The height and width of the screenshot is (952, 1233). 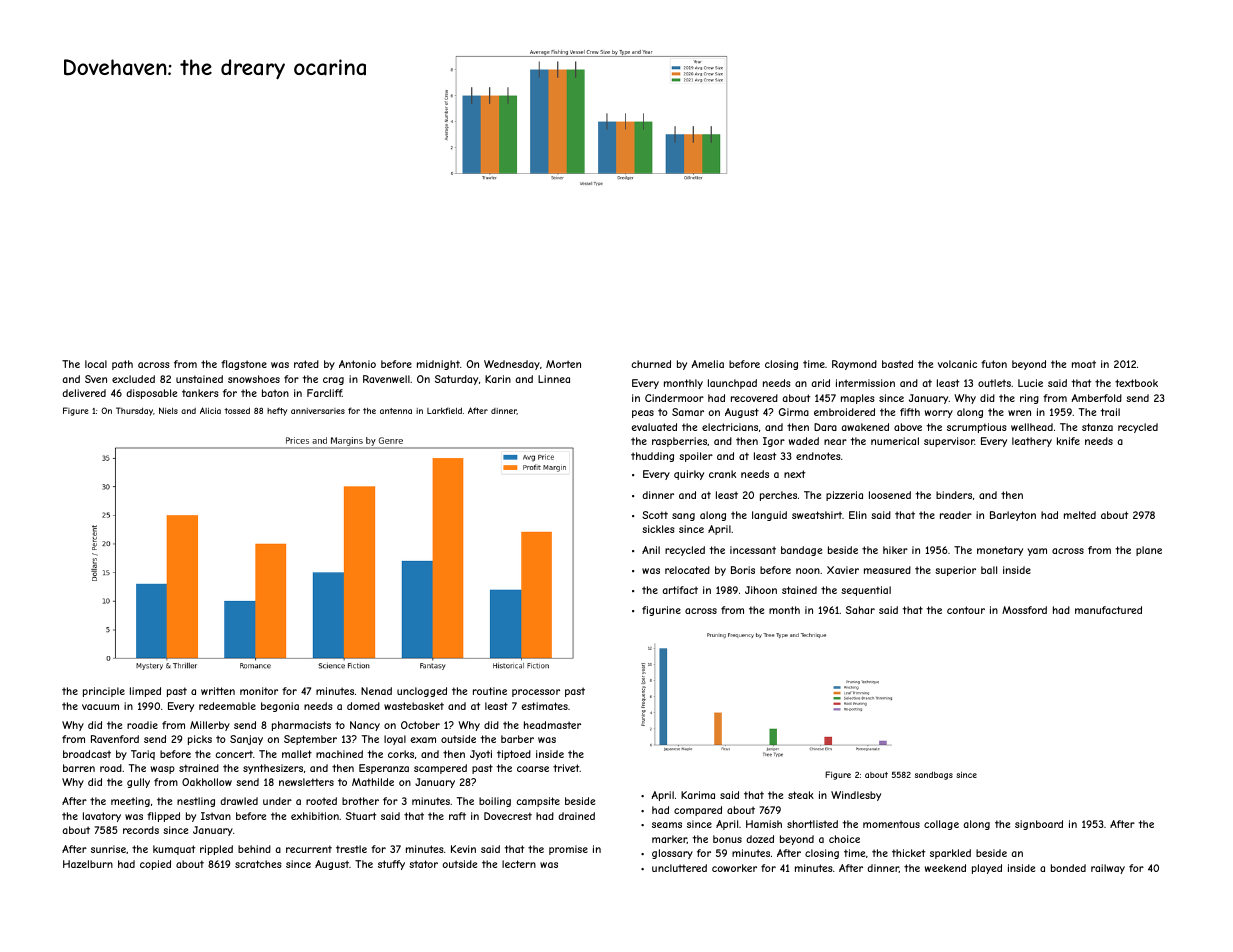 What do you see at coordinates (679, 868) in the screenshot?
I see `uncluttered` at bounding box center [679, 868].
